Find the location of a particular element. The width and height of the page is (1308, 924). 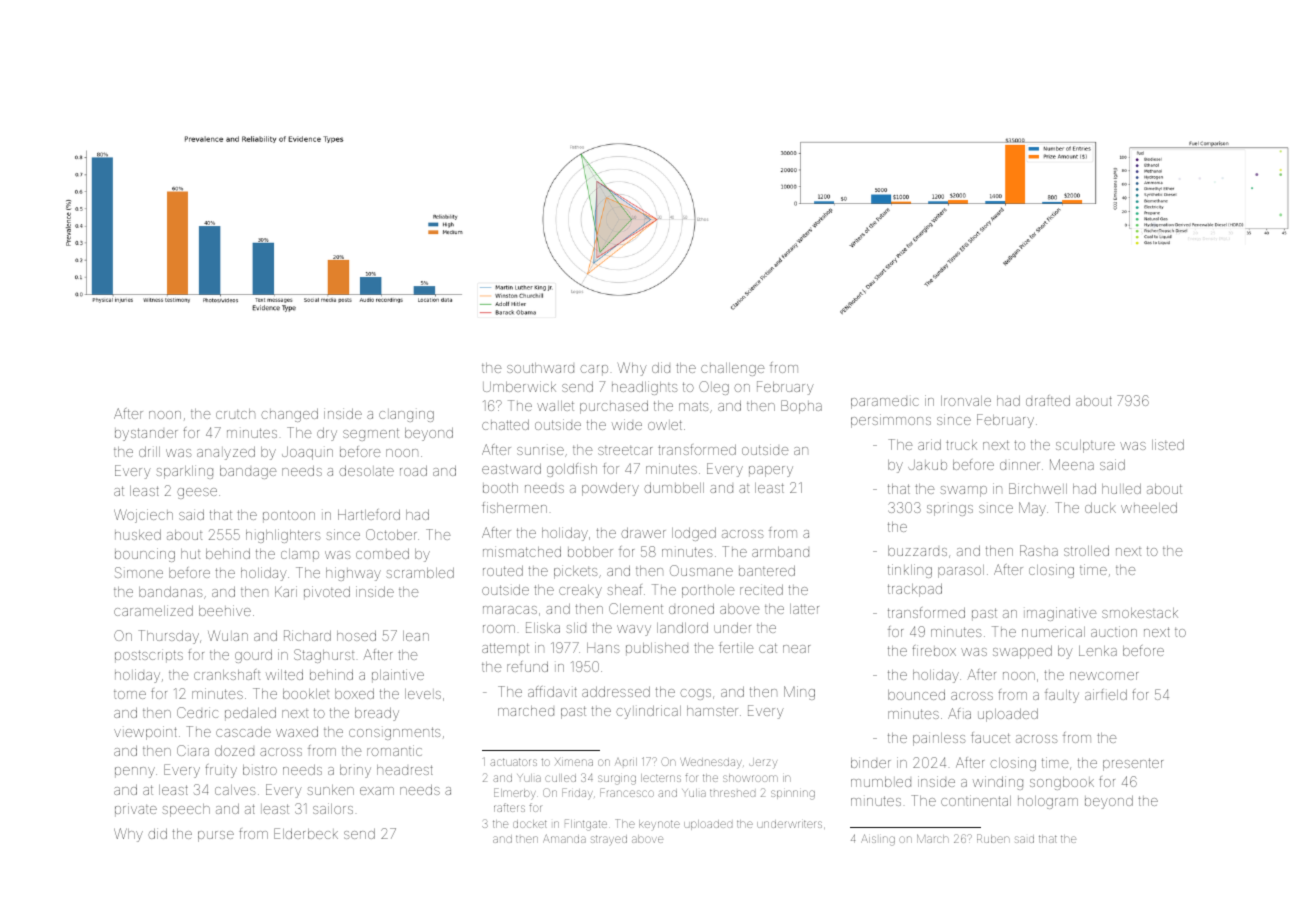

published is located at coordinates (657, 649).
